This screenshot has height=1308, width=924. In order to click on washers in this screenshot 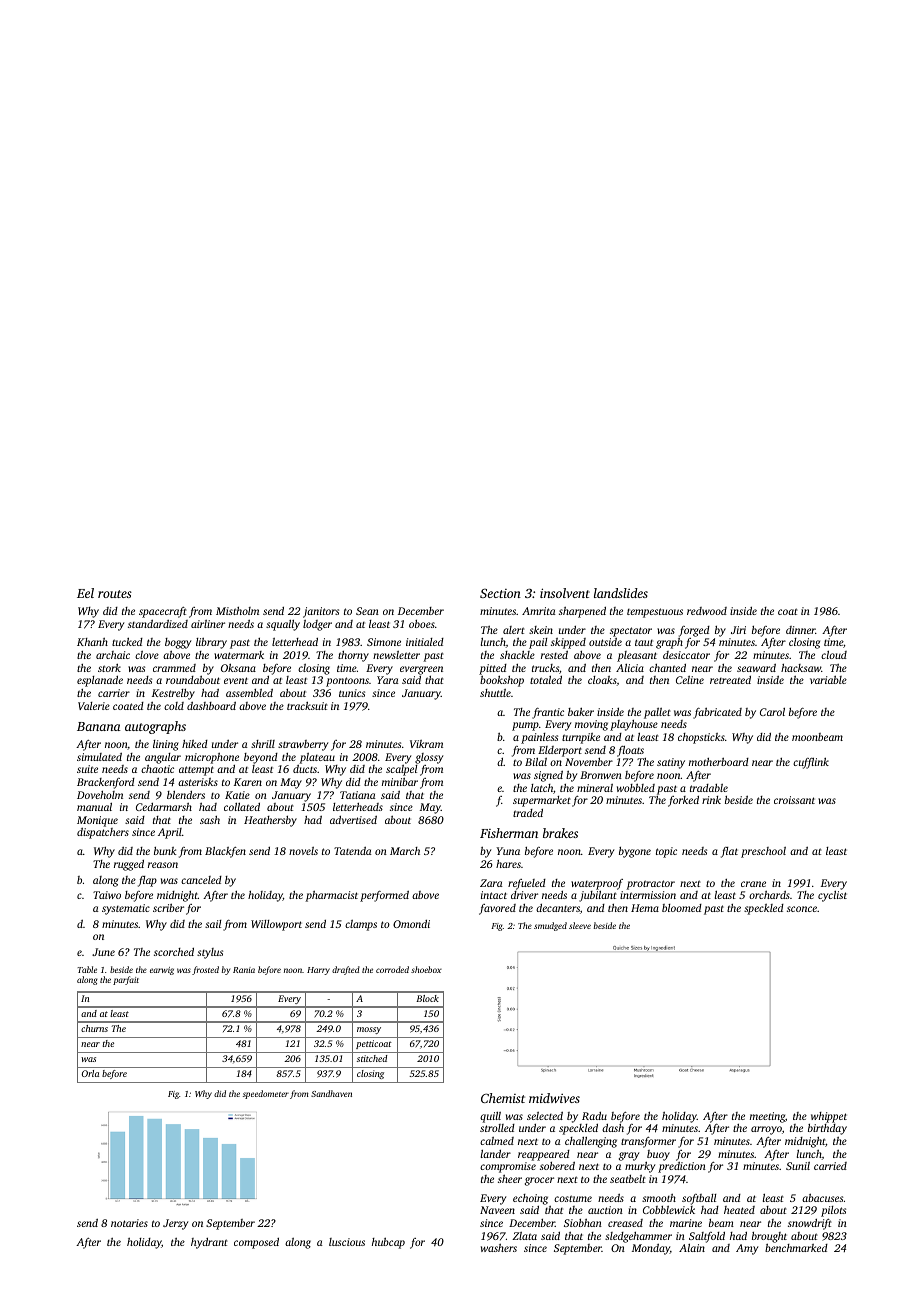, I will do `click(499, 1248)`.
